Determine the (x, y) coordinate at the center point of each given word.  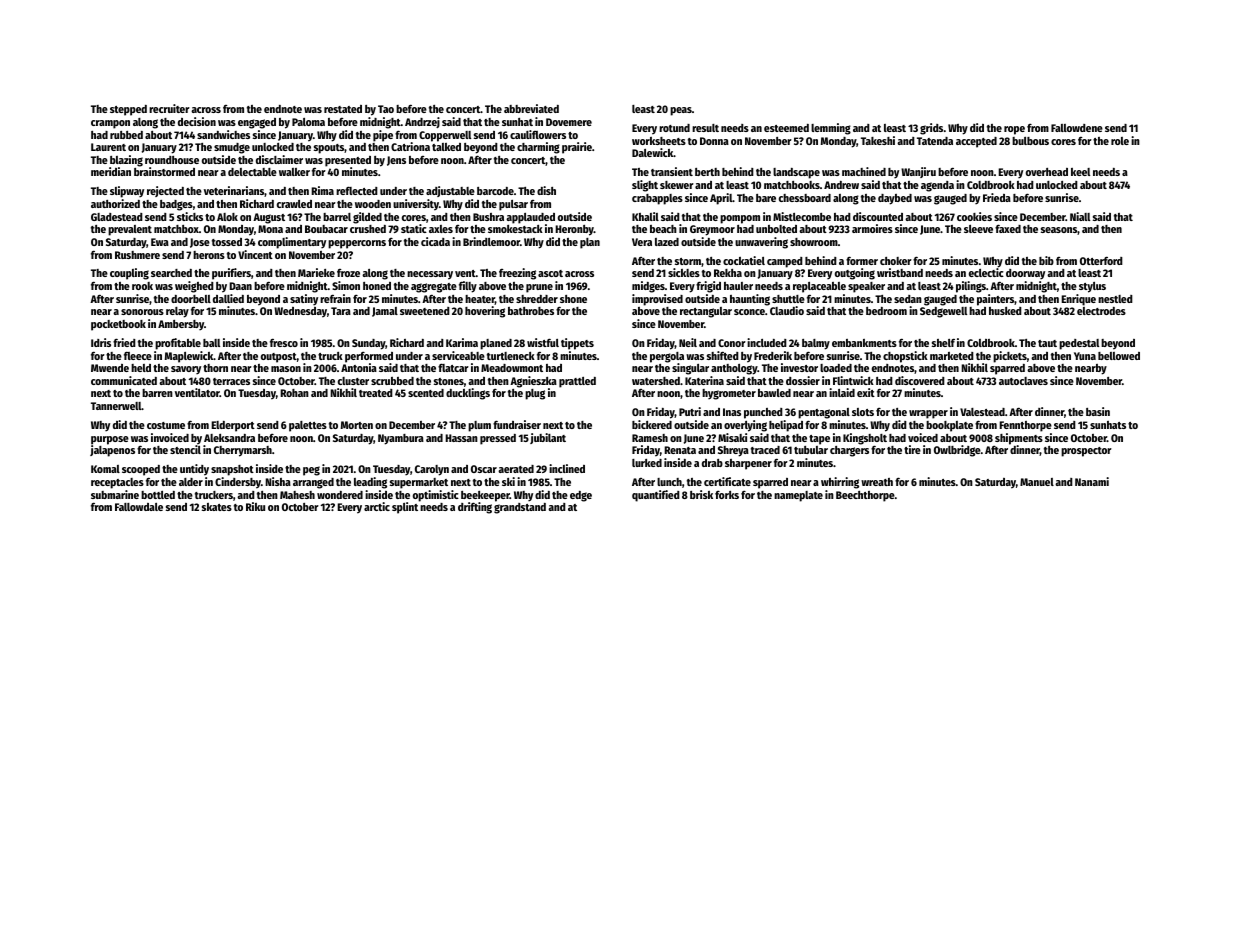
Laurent (108, 147)
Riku (255, 506)
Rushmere (137, 255)
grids (931, 129)
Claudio (787, 310)
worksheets (659, 141)
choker (896, 261)
